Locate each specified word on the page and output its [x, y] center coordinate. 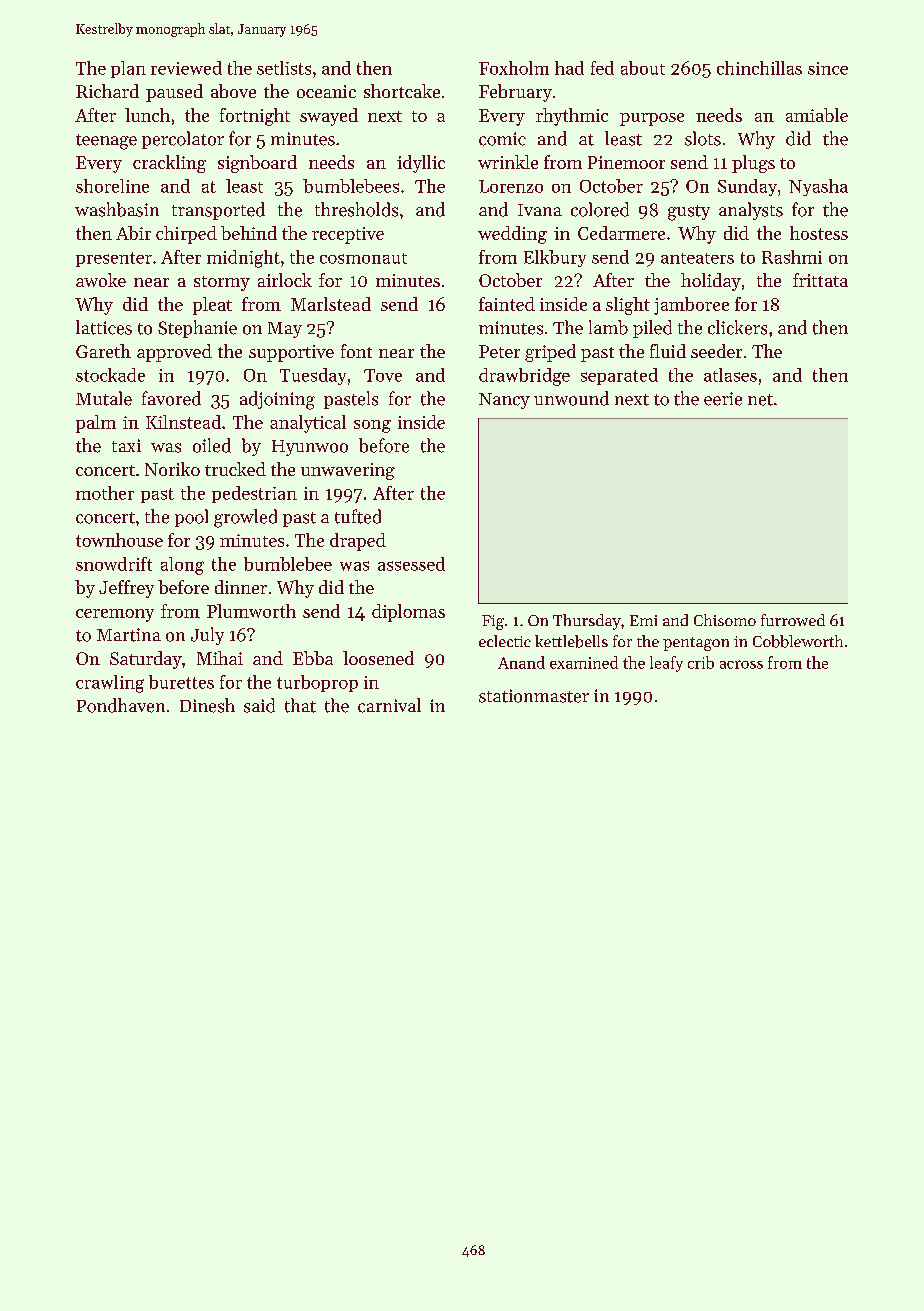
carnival [389, 705]
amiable [817, 115]
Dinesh [207, 705]
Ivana [540, 210]
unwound [571, 398]
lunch [147, 115]
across [741, 664]
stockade [110, 375]
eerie [723, 399]
